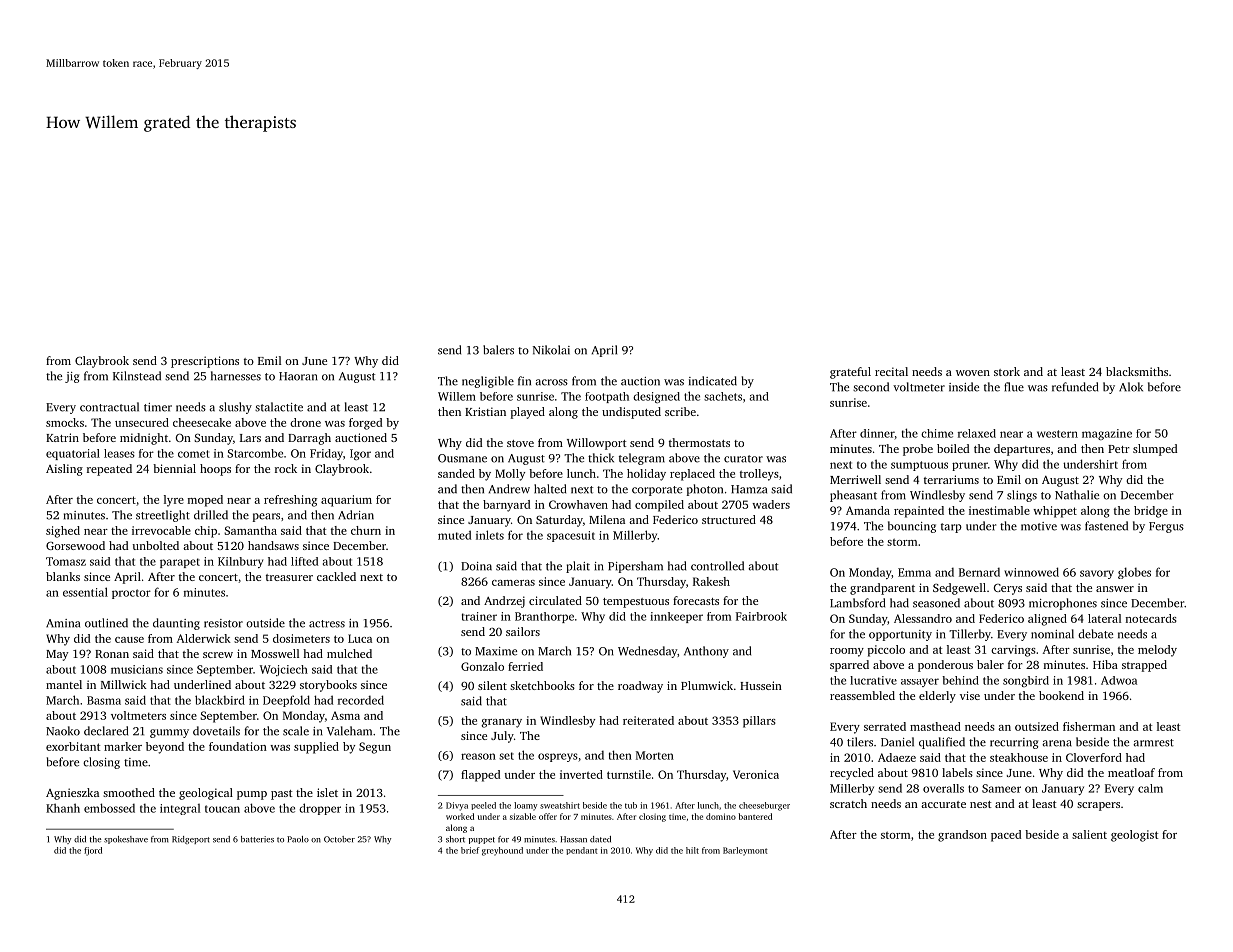  I want to click on Daniel, so click(897, 742).
